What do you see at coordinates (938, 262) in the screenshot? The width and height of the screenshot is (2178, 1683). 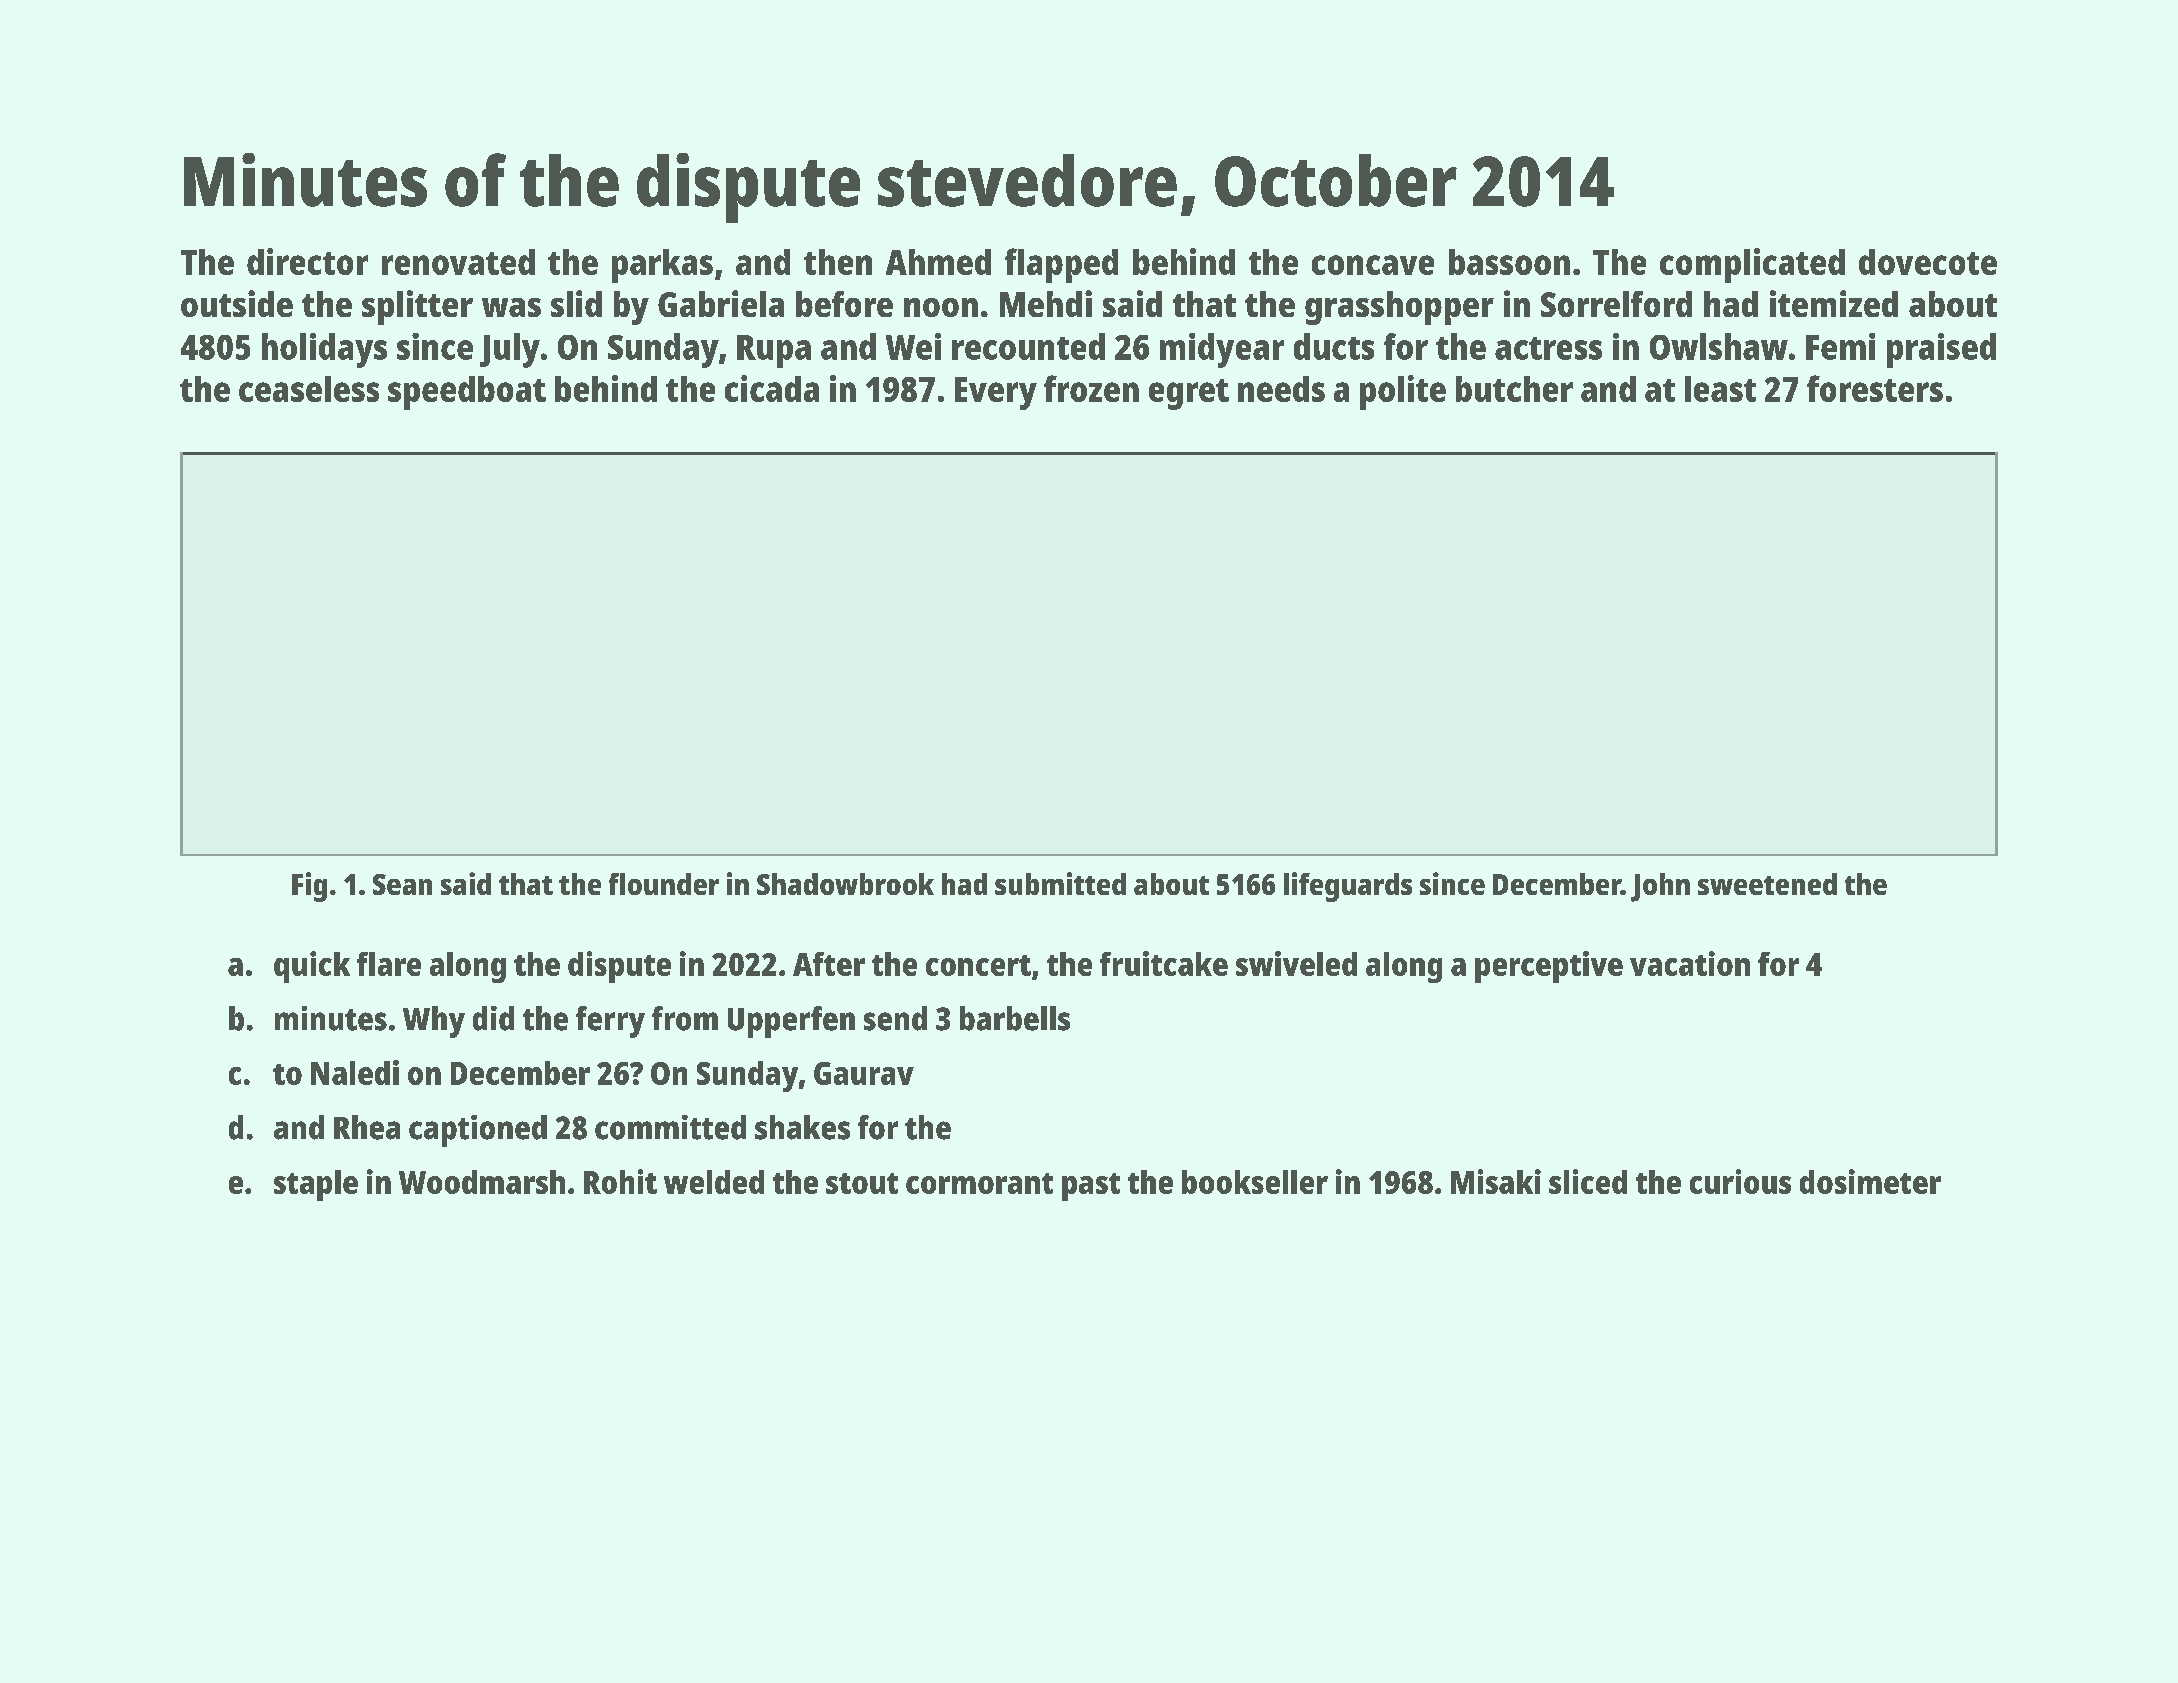 I see `Ahmed` at bounding box center [938, 262].
